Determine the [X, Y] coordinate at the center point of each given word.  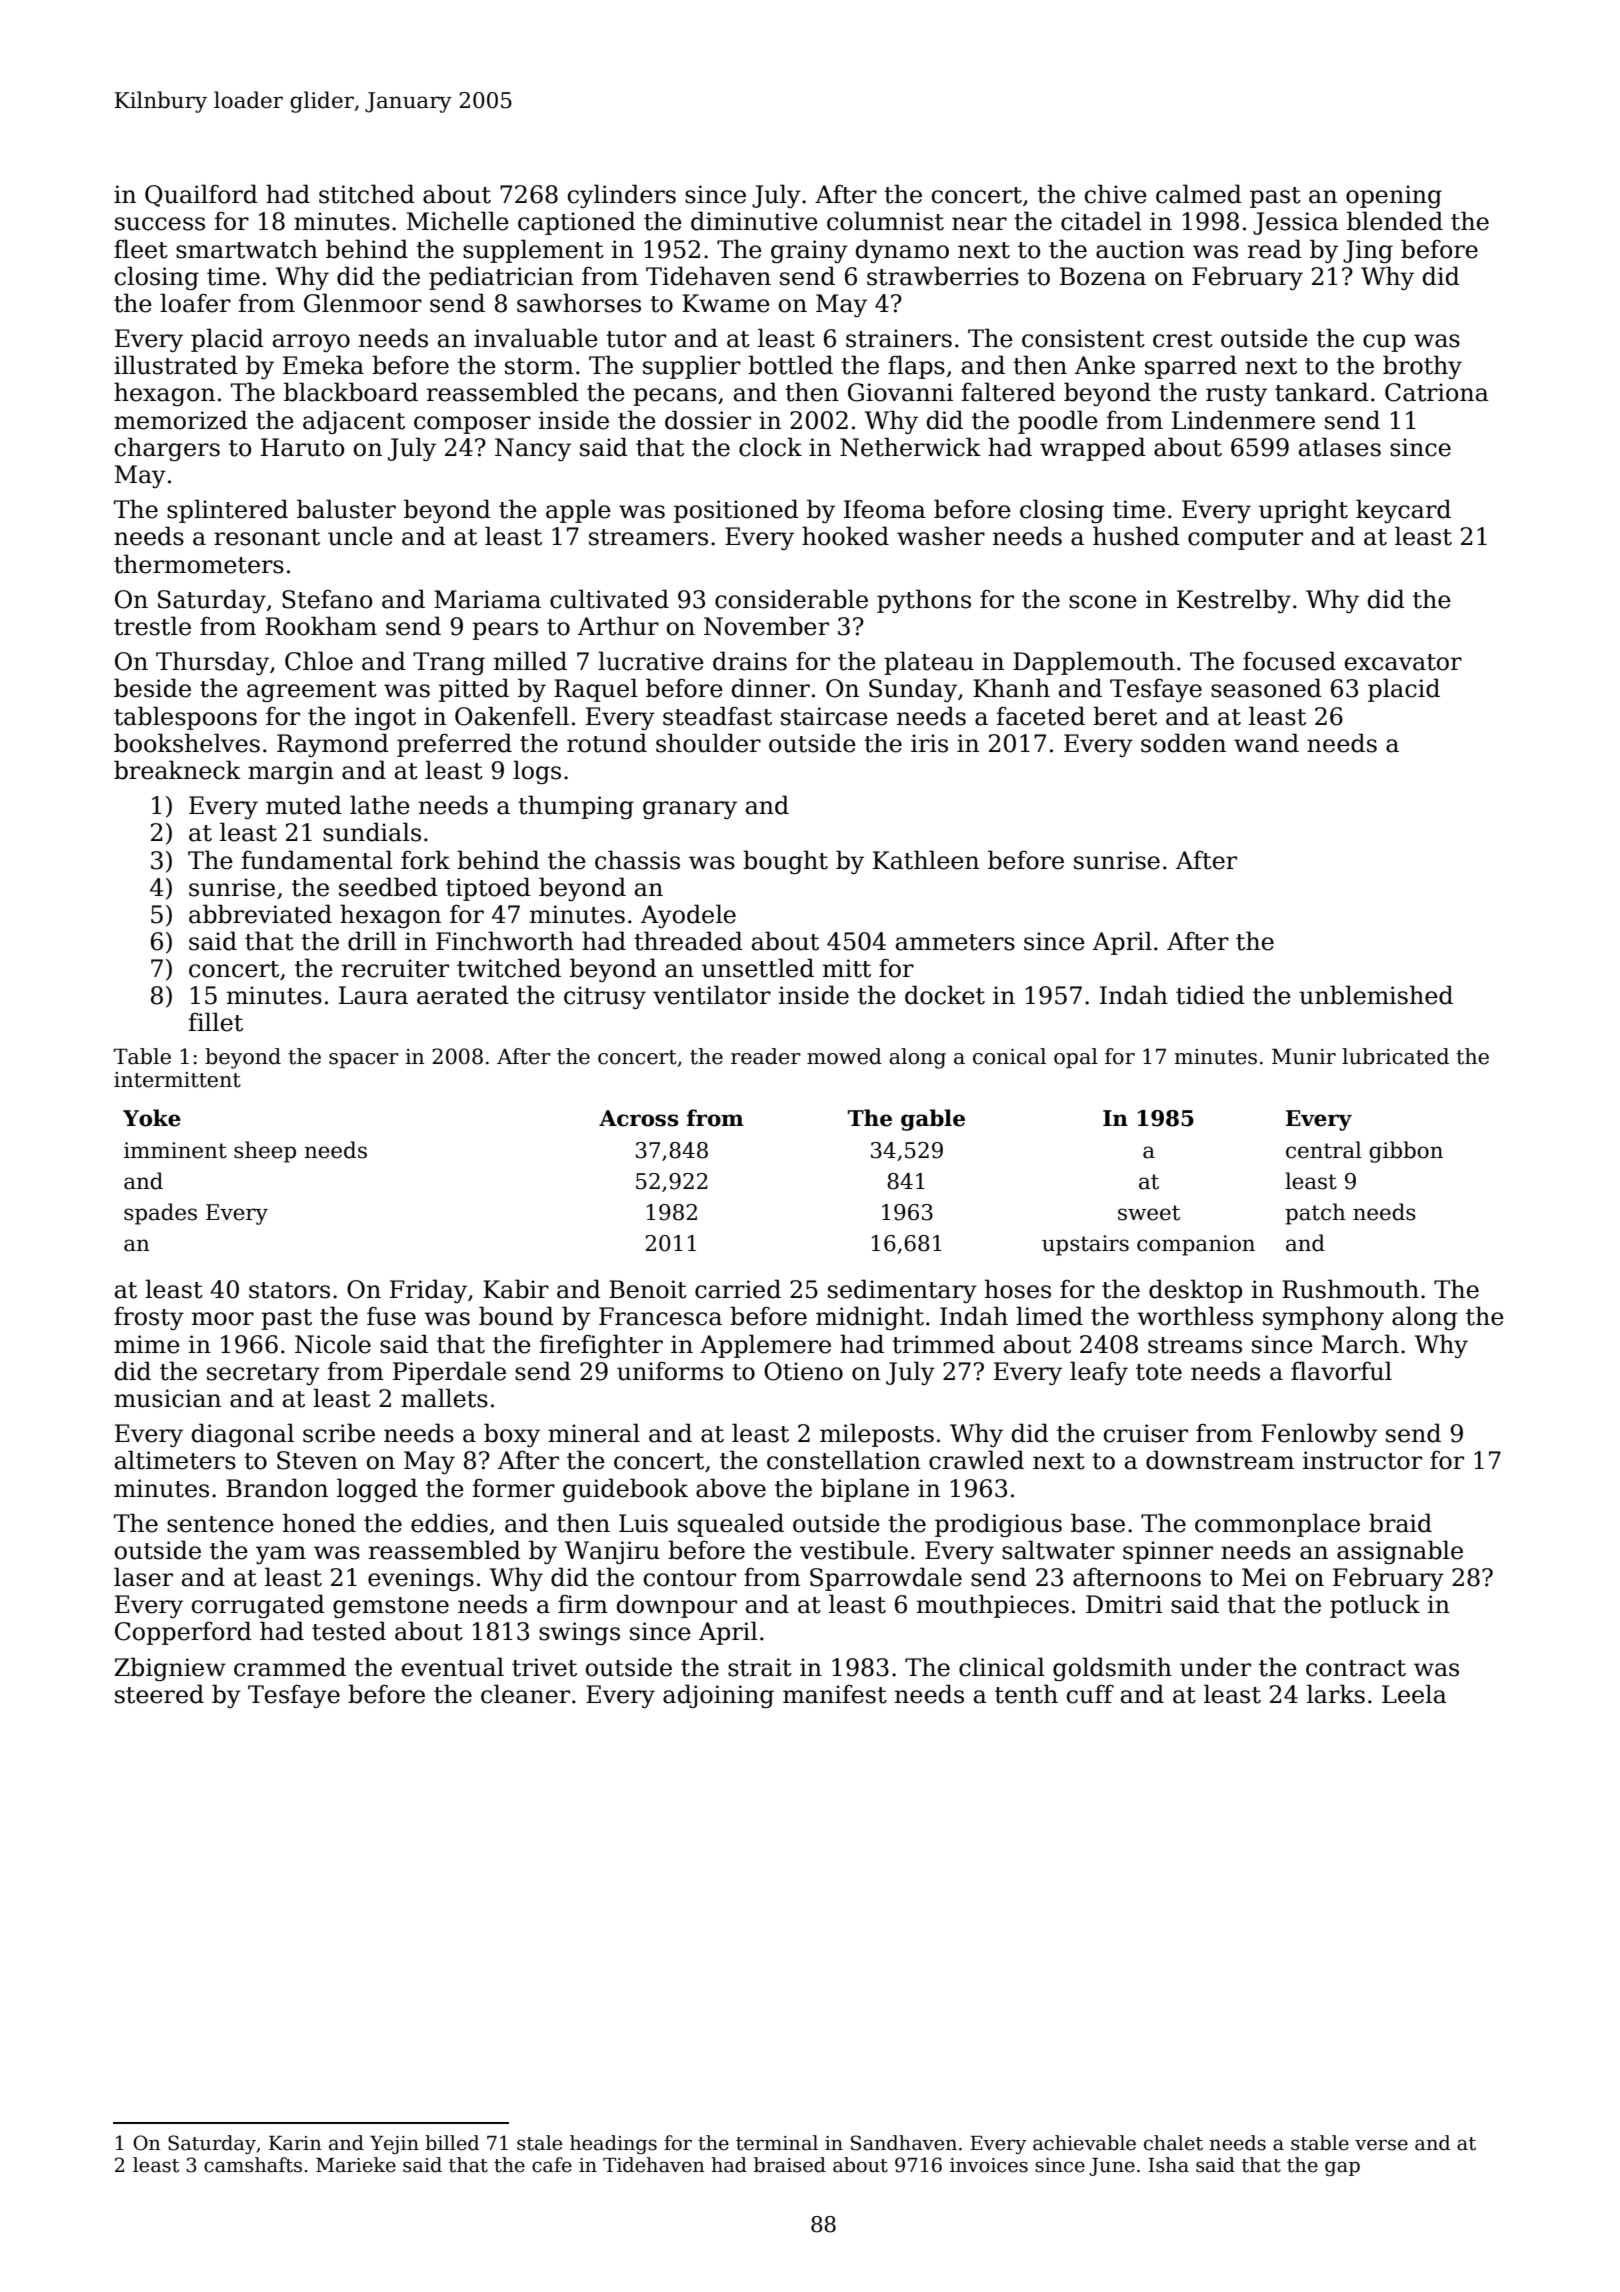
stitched [367, 194]
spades [160, 1214]
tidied [1210, 995]
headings [613, 2144]
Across [639, 1118]
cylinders [622, 196]
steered [159, 1694]
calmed [1199, 194]
